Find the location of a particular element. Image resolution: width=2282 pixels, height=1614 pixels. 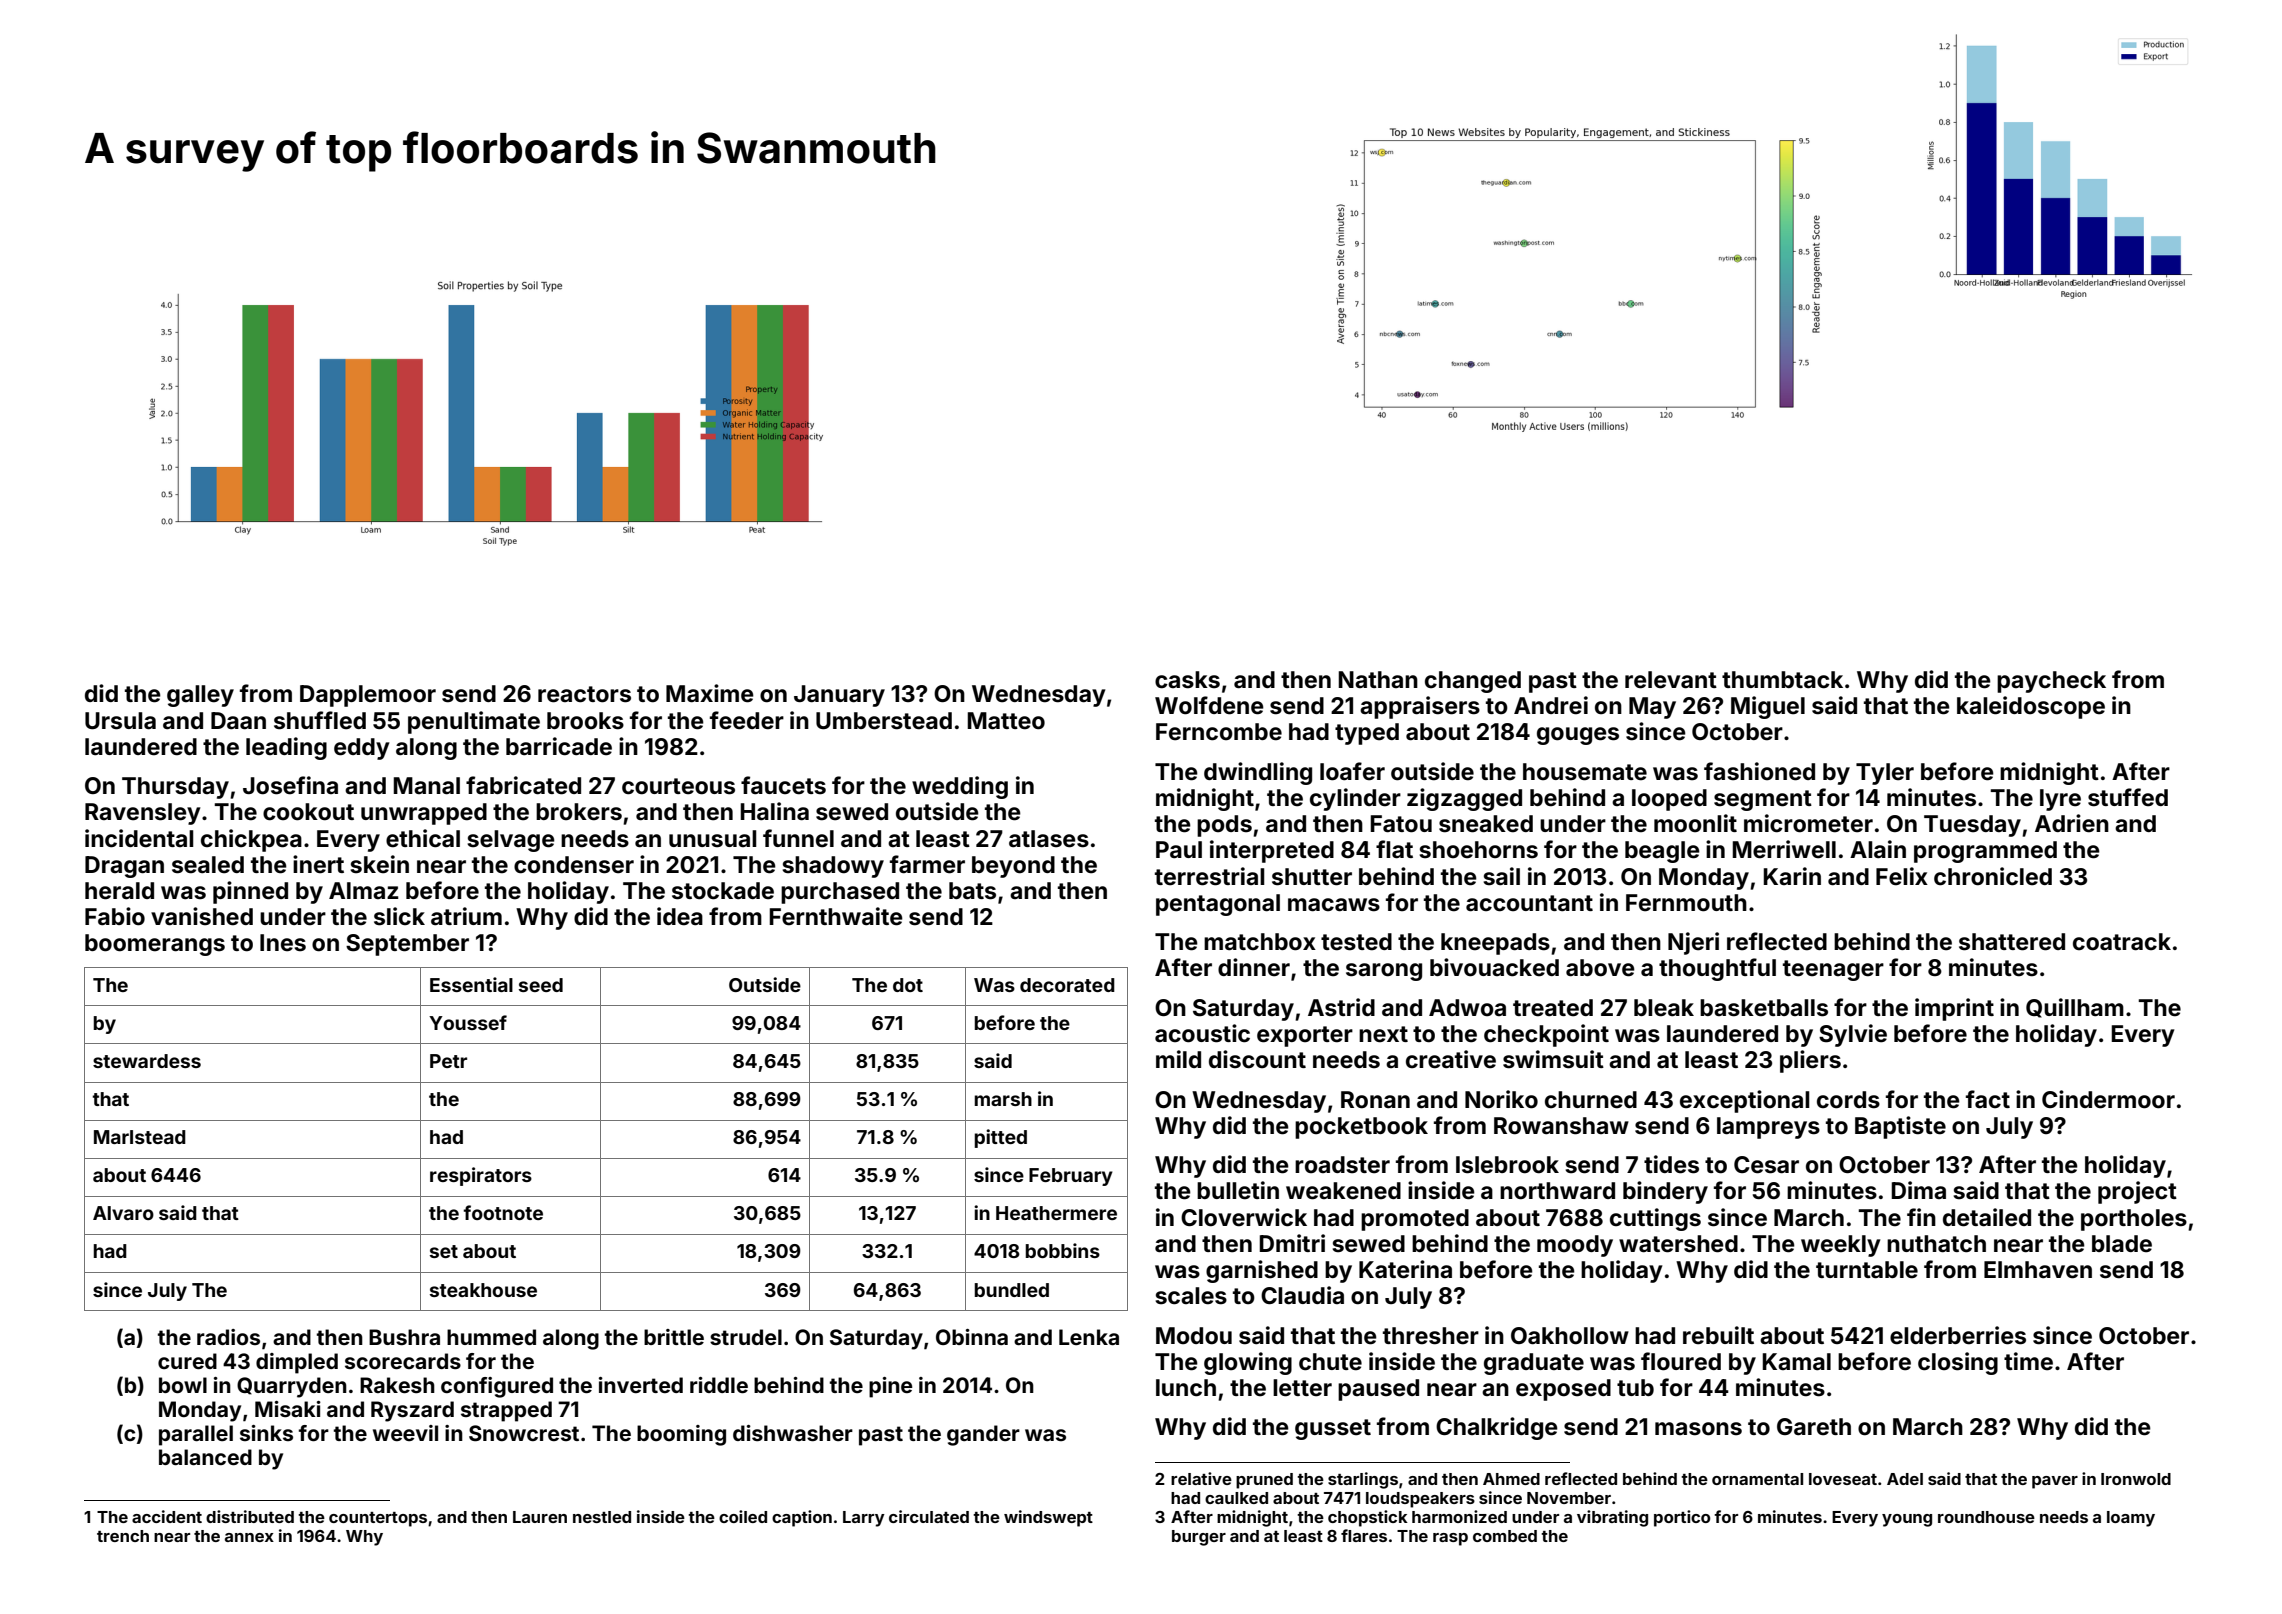

Alvaro is located at coordinates (123, 1213).
